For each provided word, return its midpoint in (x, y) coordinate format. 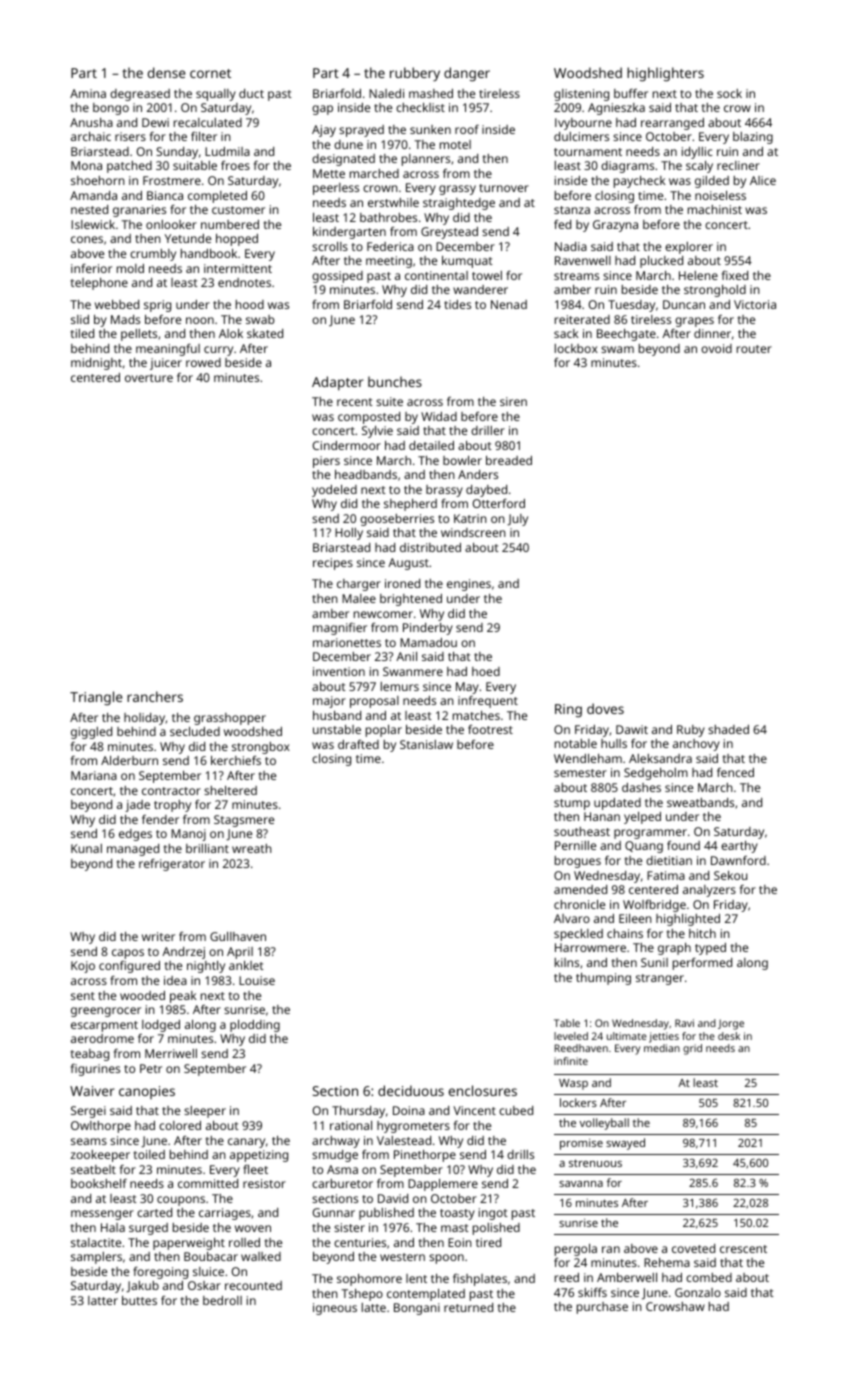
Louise (257, 980)
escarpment (104, 1026)
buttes (139, 1300)
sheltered (230, 790)
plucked (661, 262)
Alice (763, 180)
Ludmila (227, 151)
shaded (728, 729)
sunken (430, 129)
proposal (374, 702)
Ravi (684, 1023)
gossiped (337, 277)
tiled (82, 333)
